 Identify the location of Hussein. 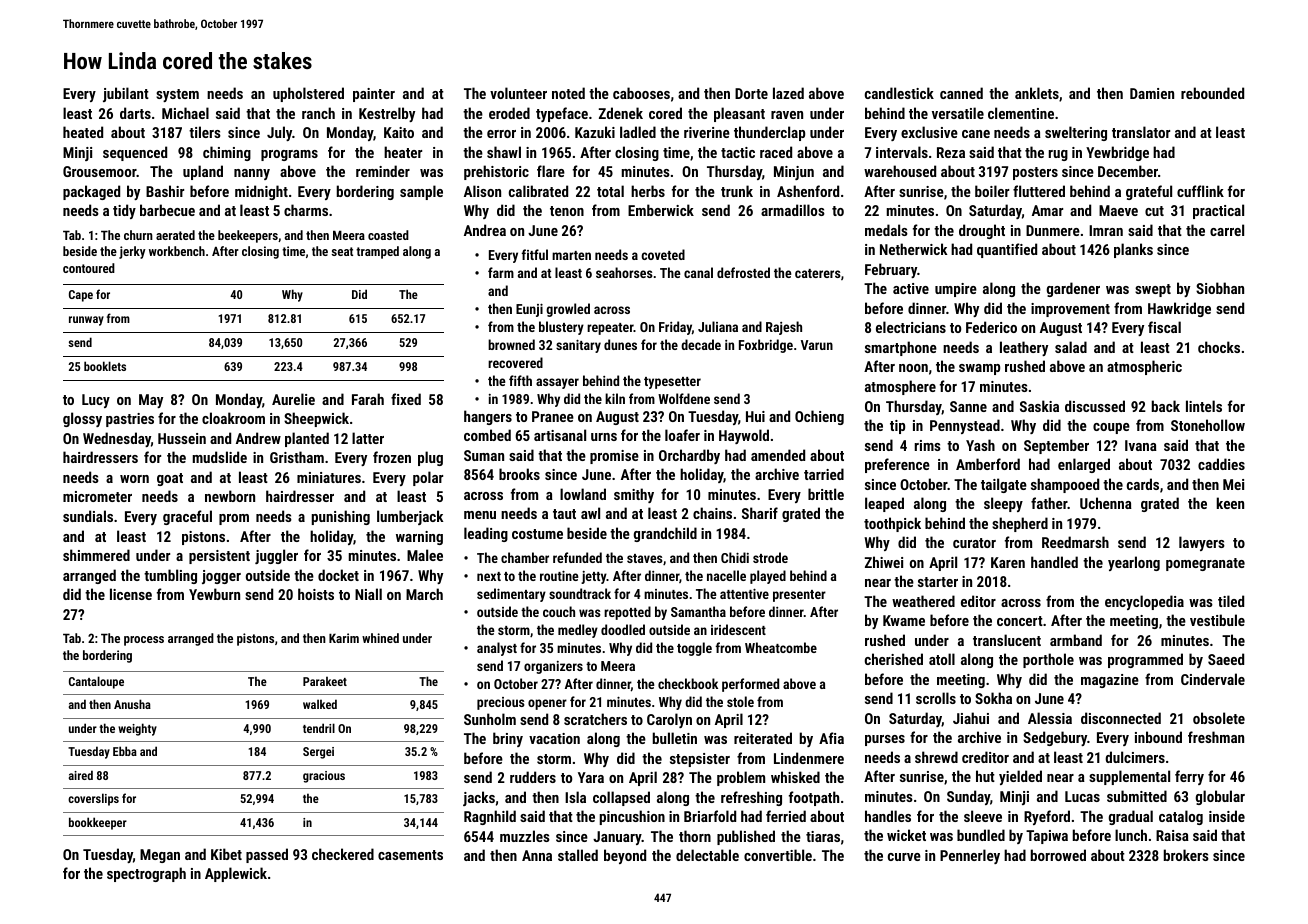
(182, 438).
